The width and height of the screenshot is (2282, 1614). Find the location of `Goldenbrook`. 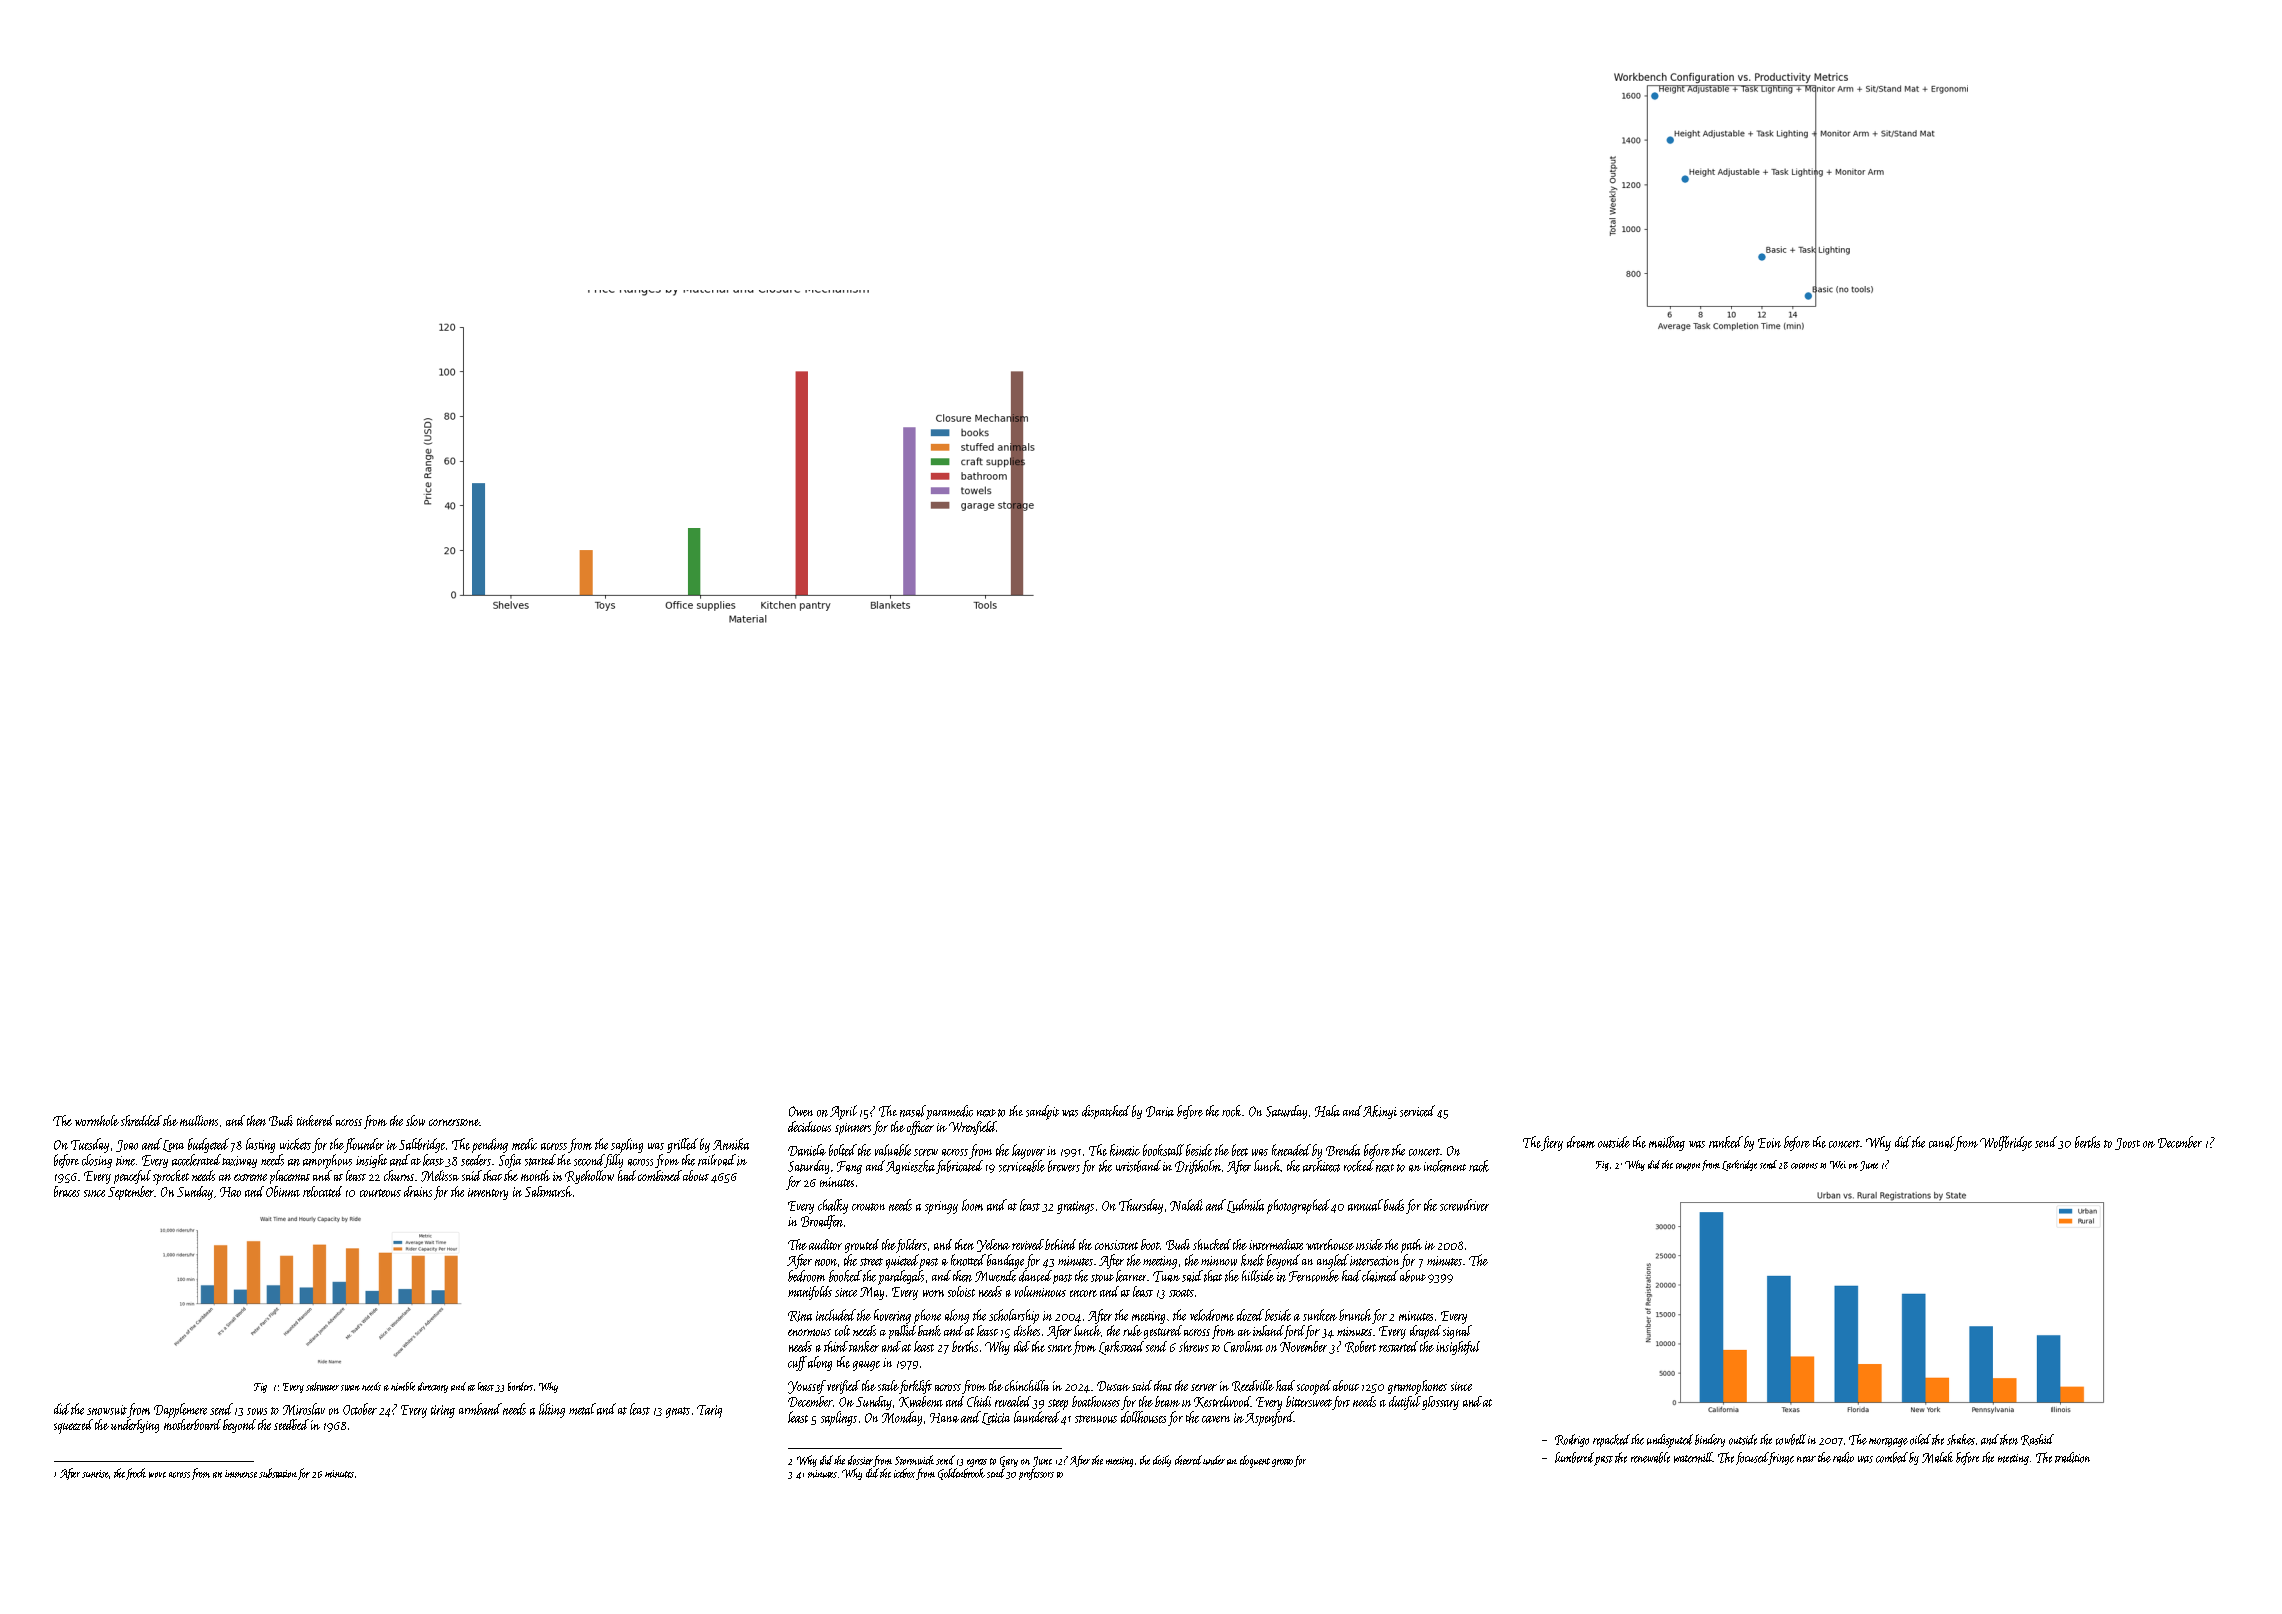

Goldenbrook is located at coordinates (961, 1474).
